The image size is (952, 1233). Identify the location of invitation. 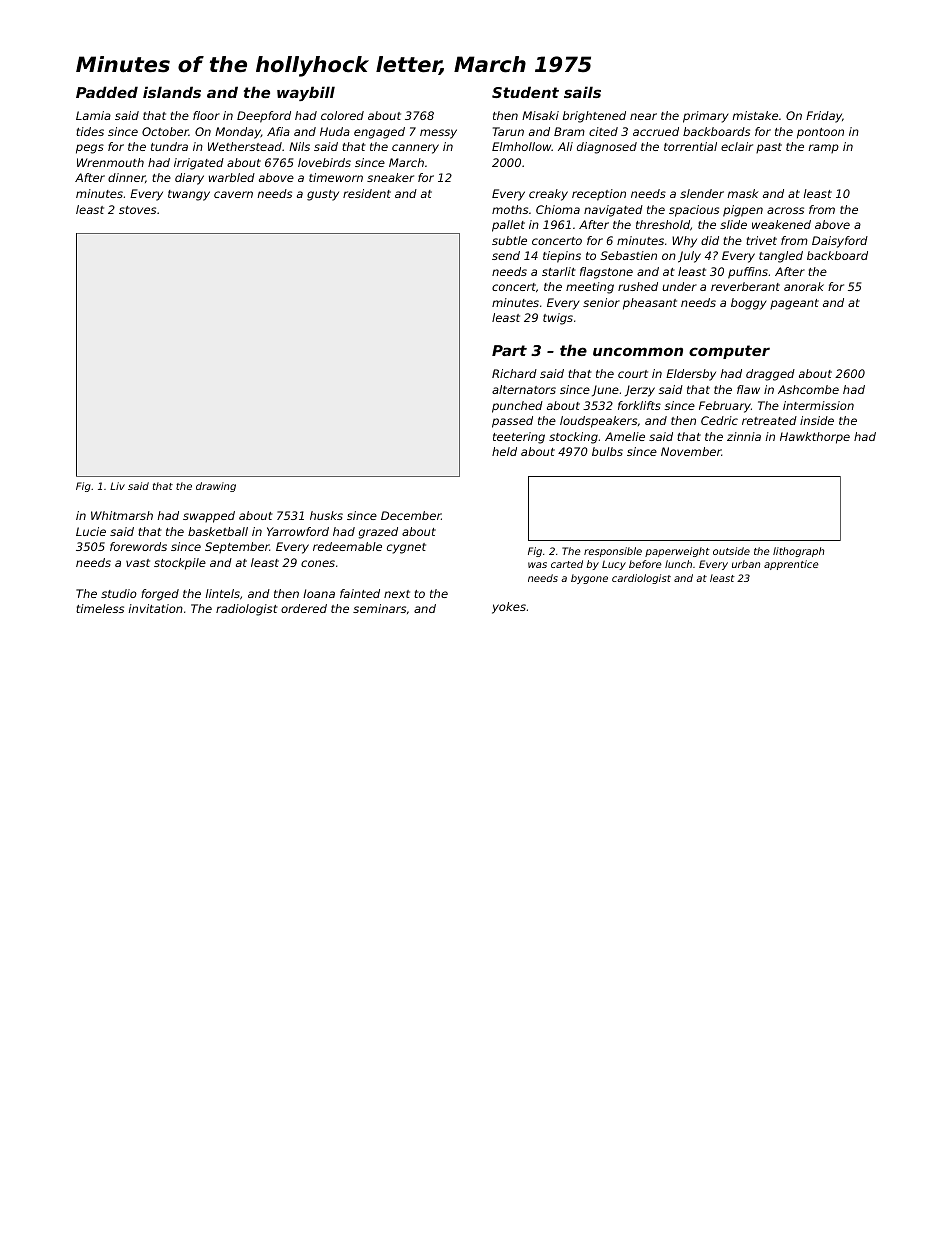
(156, 608).
